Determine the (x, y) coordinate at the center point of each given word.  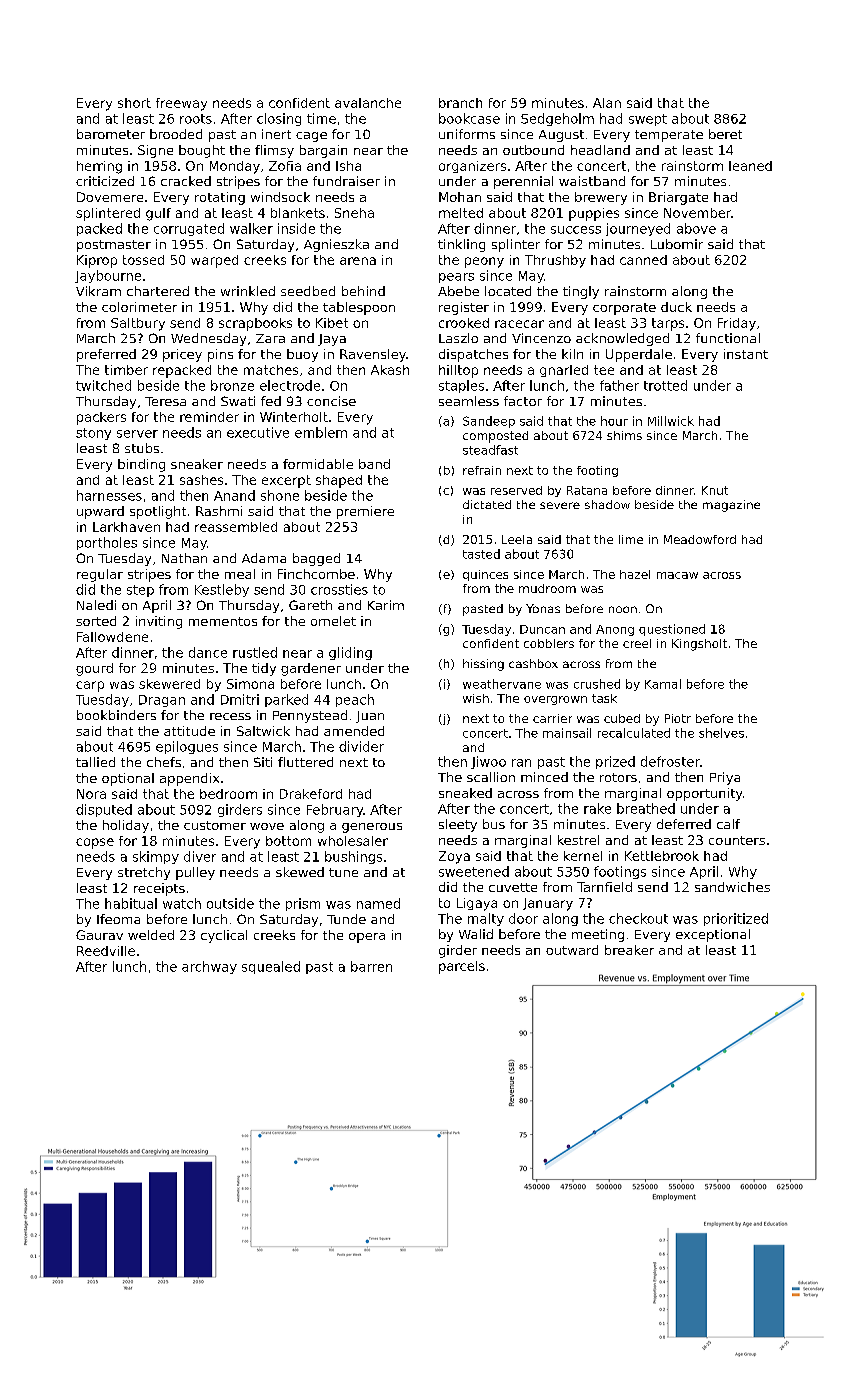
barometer (111, 134)
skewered (169, 684)
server (137, 434)
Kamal (663, 684)
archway (209, 967)
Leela (517, 539)
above (696, 228)
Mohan (460, 197)
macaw (677, 575)
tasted (481, 554)
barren (371, 966)
